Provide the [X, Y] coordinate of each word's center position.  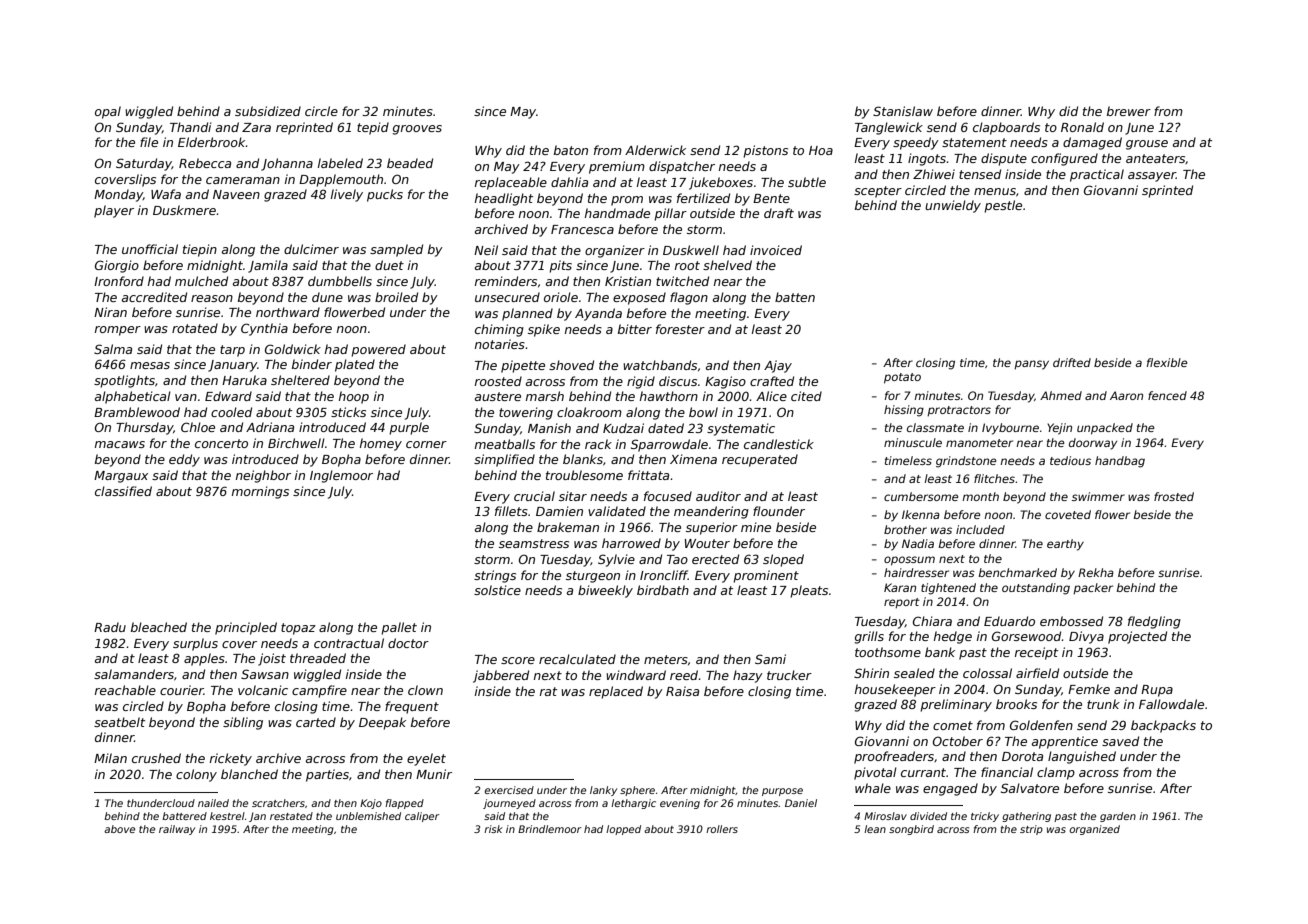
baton [571, 150]
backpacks [1163, 726]
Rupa [1157, 691]
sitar [573, 496]
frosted [1174, 496]
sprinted [1167, 191]
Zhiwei [934, 174]
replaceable [511, 183]
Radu [110, 627]
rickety [231, 759]
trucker [789, 675]
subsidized [268, 111]
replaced [616, 692]
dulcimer [311, 249]
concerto [221, 443]
